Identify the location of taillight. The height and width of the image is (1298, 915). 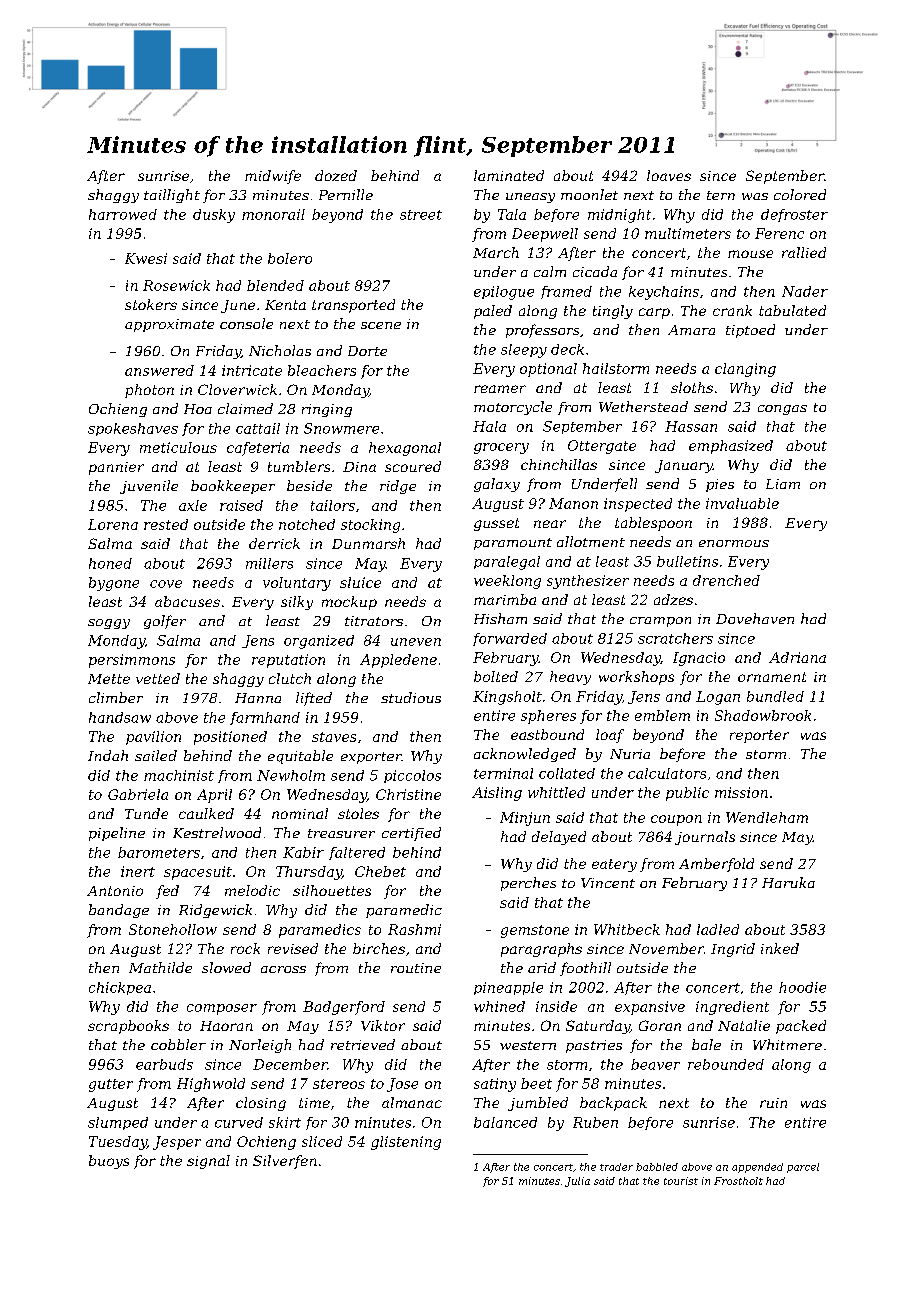
(172, 196).
